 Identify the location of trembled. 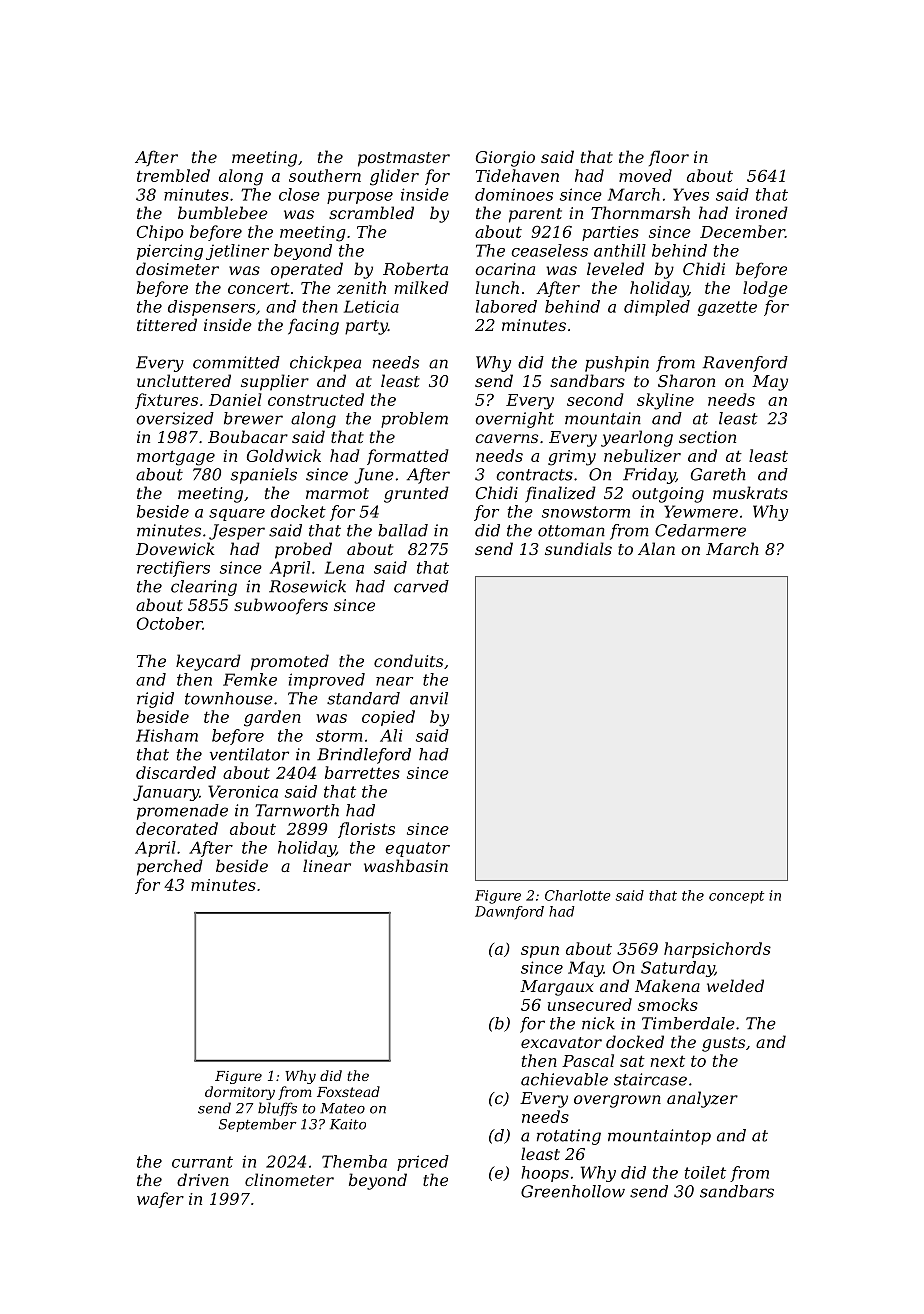
(173, 175).
